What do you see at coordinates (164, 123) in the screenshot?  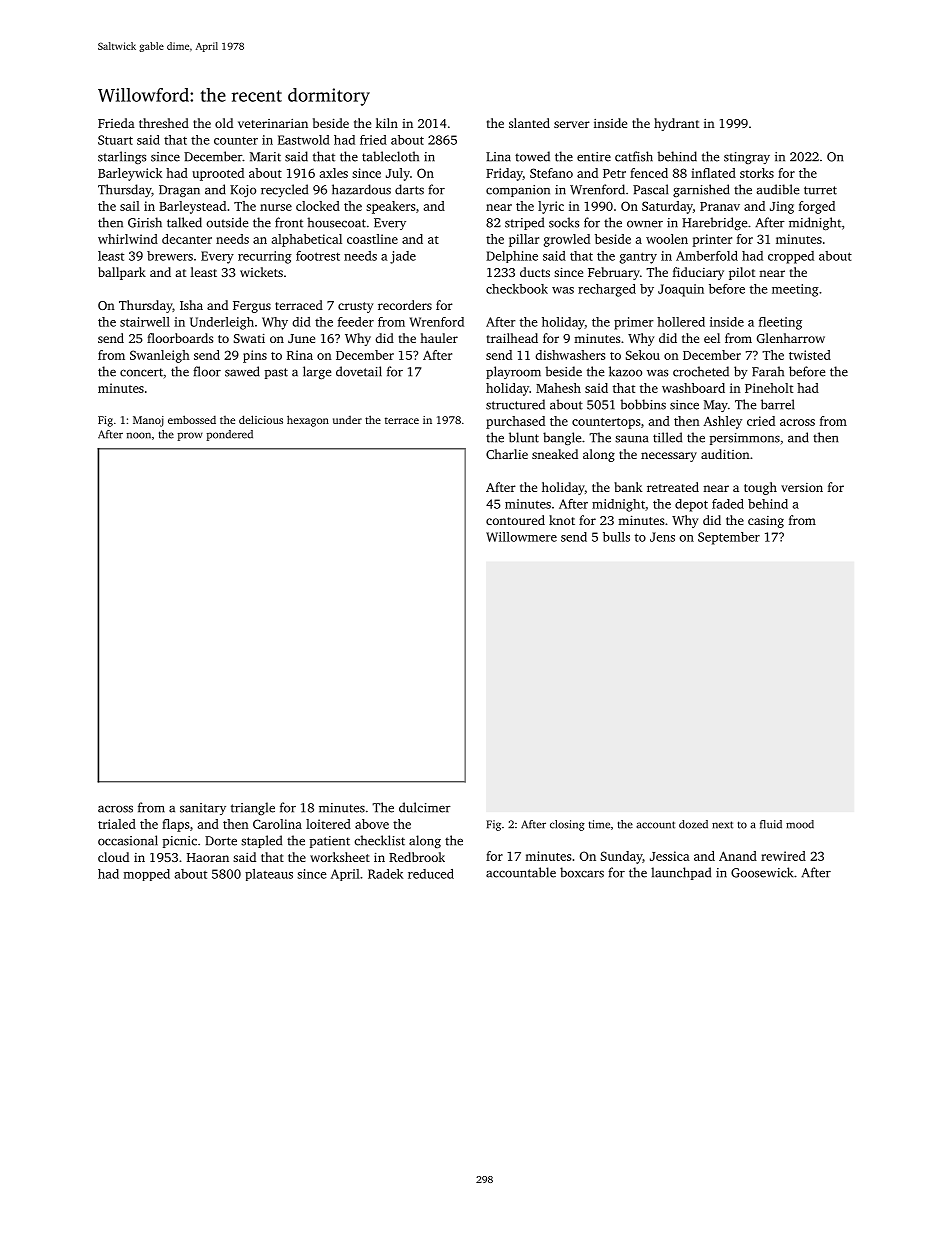 I see `threshed` at bounding box center [164, 123].
